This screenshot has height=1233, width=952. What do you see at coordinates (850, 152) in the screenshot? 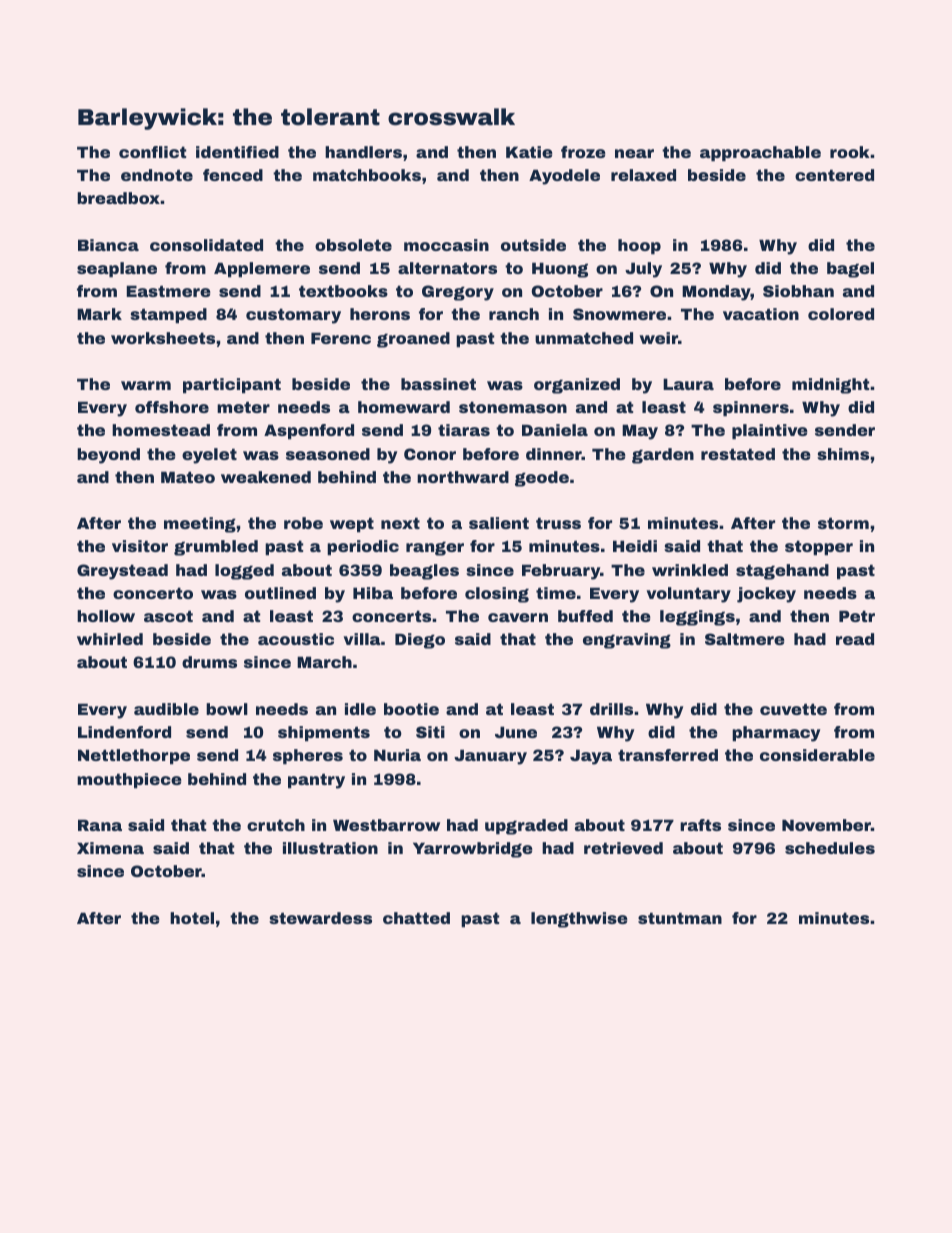
I see `rook` at bounding box center [850, 152].
